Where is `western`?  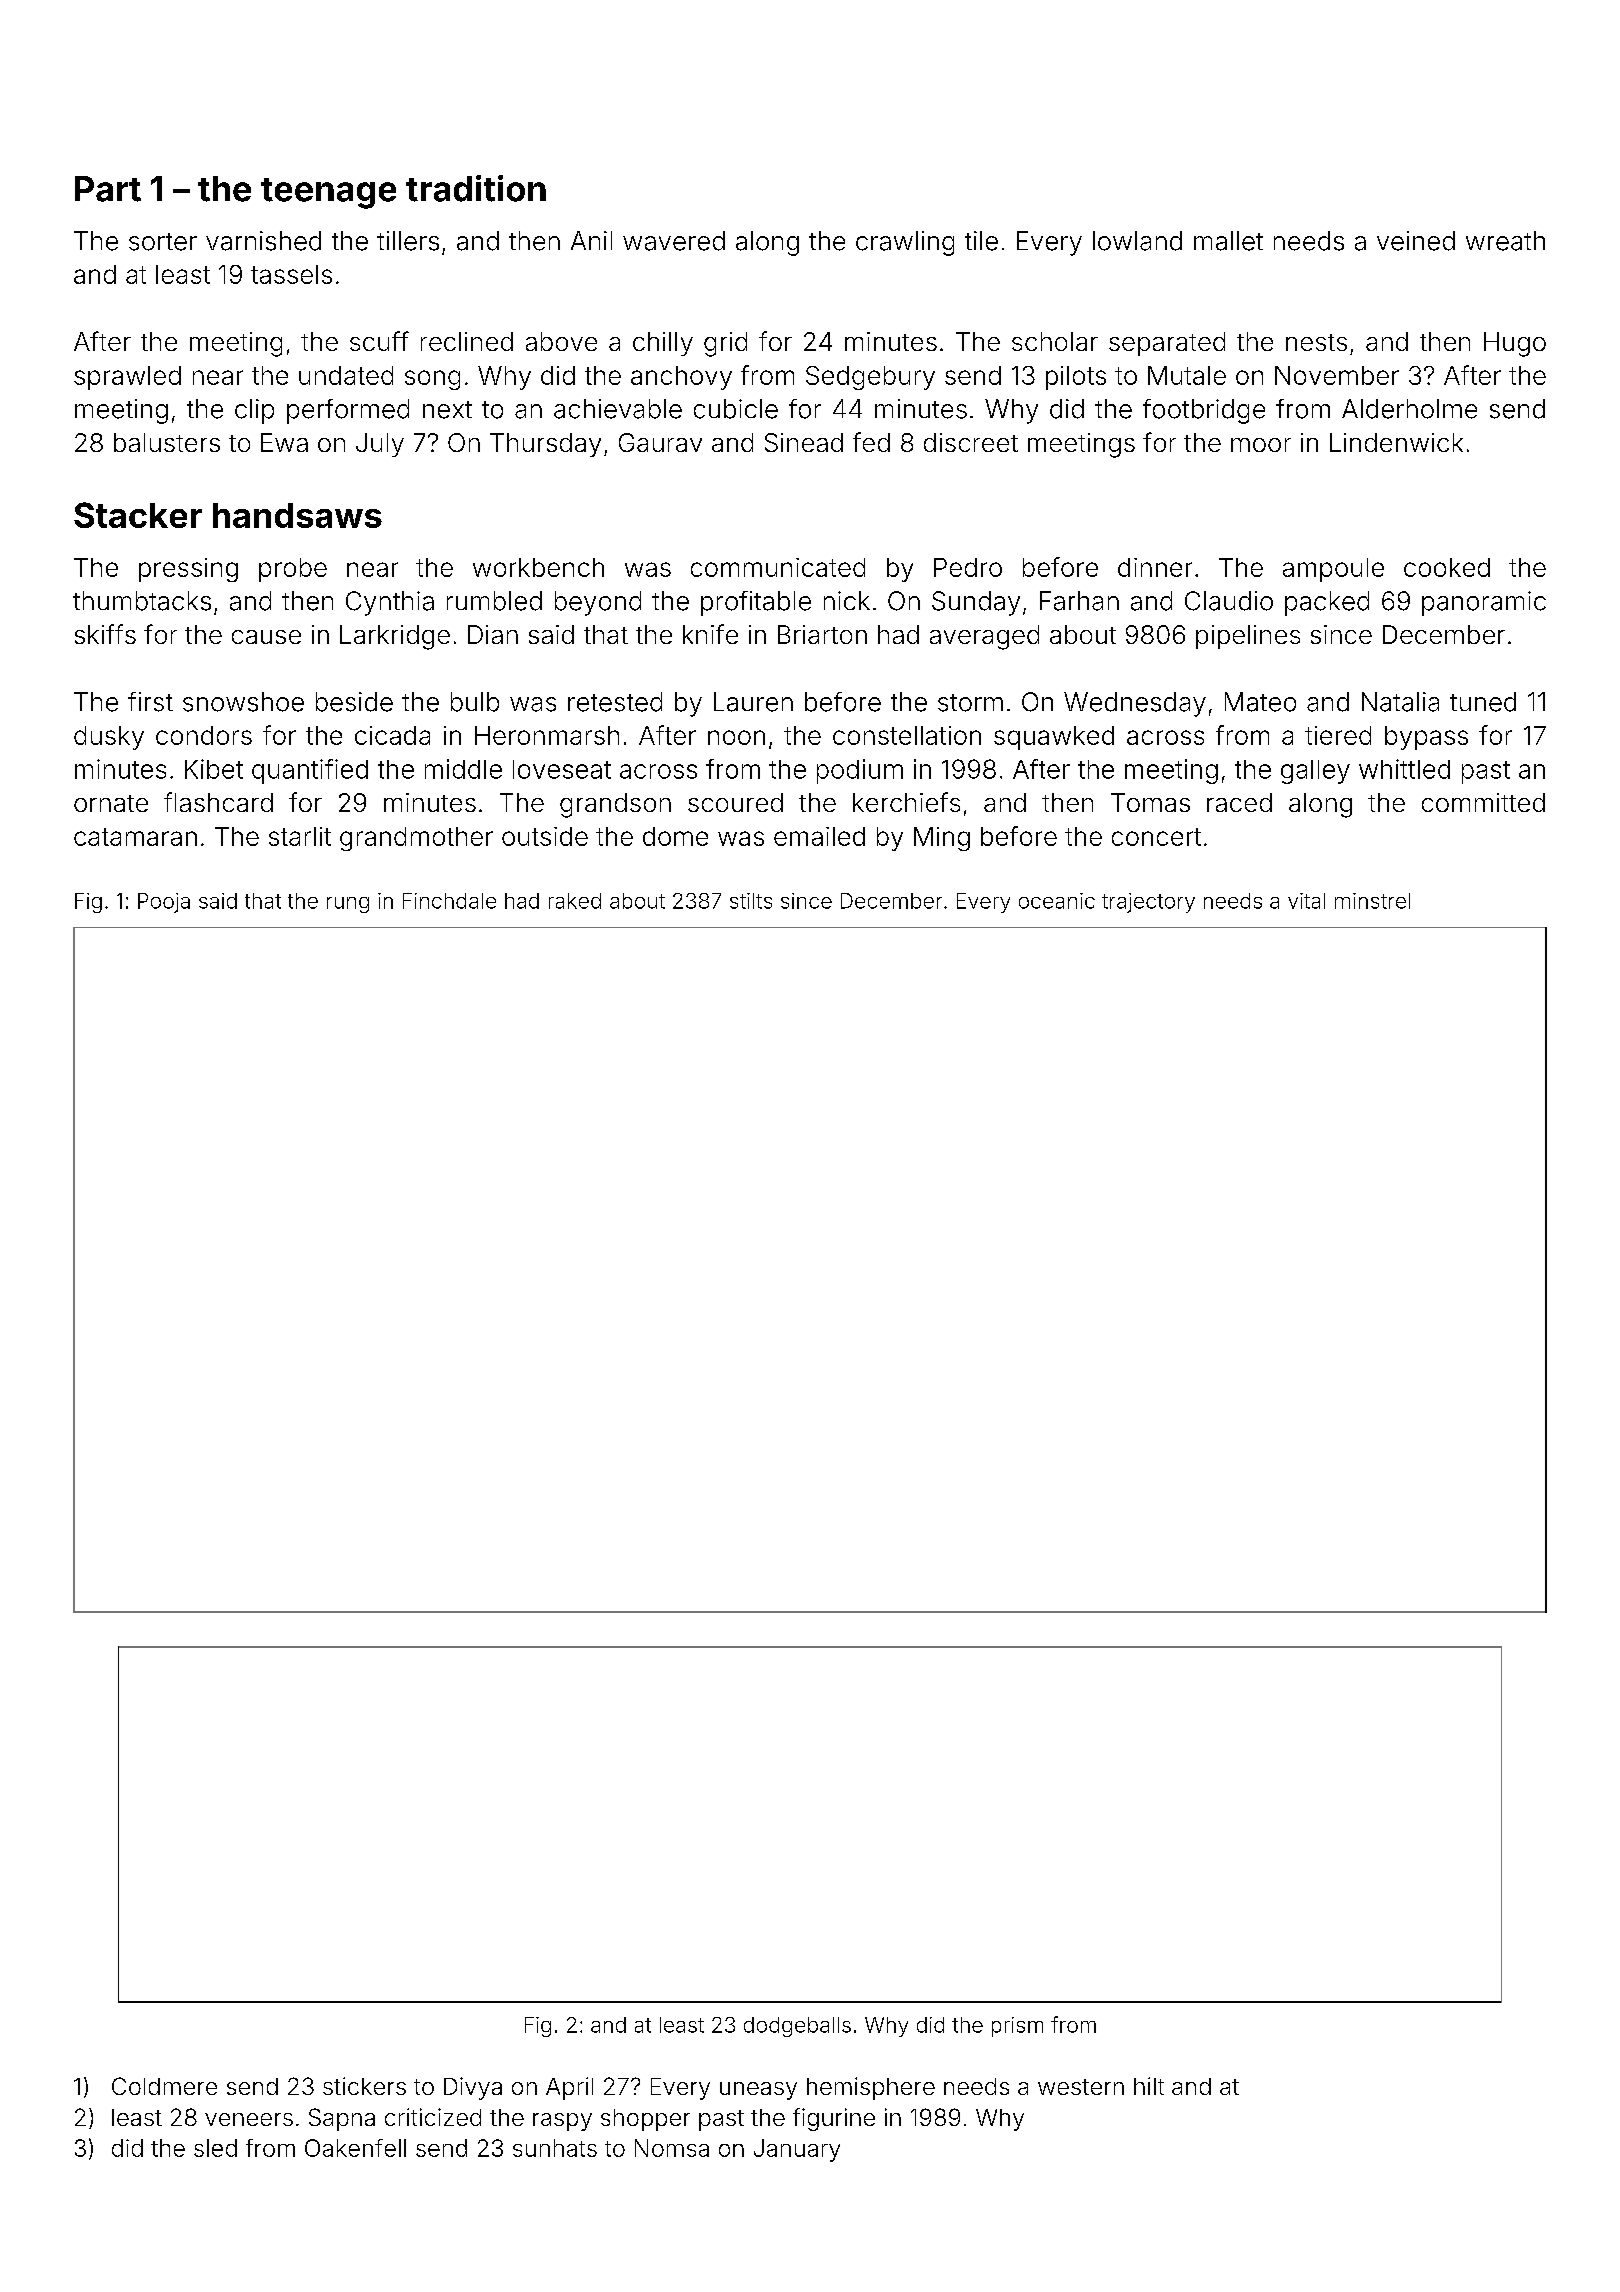
western is located at coordinates (1081, 2087).
